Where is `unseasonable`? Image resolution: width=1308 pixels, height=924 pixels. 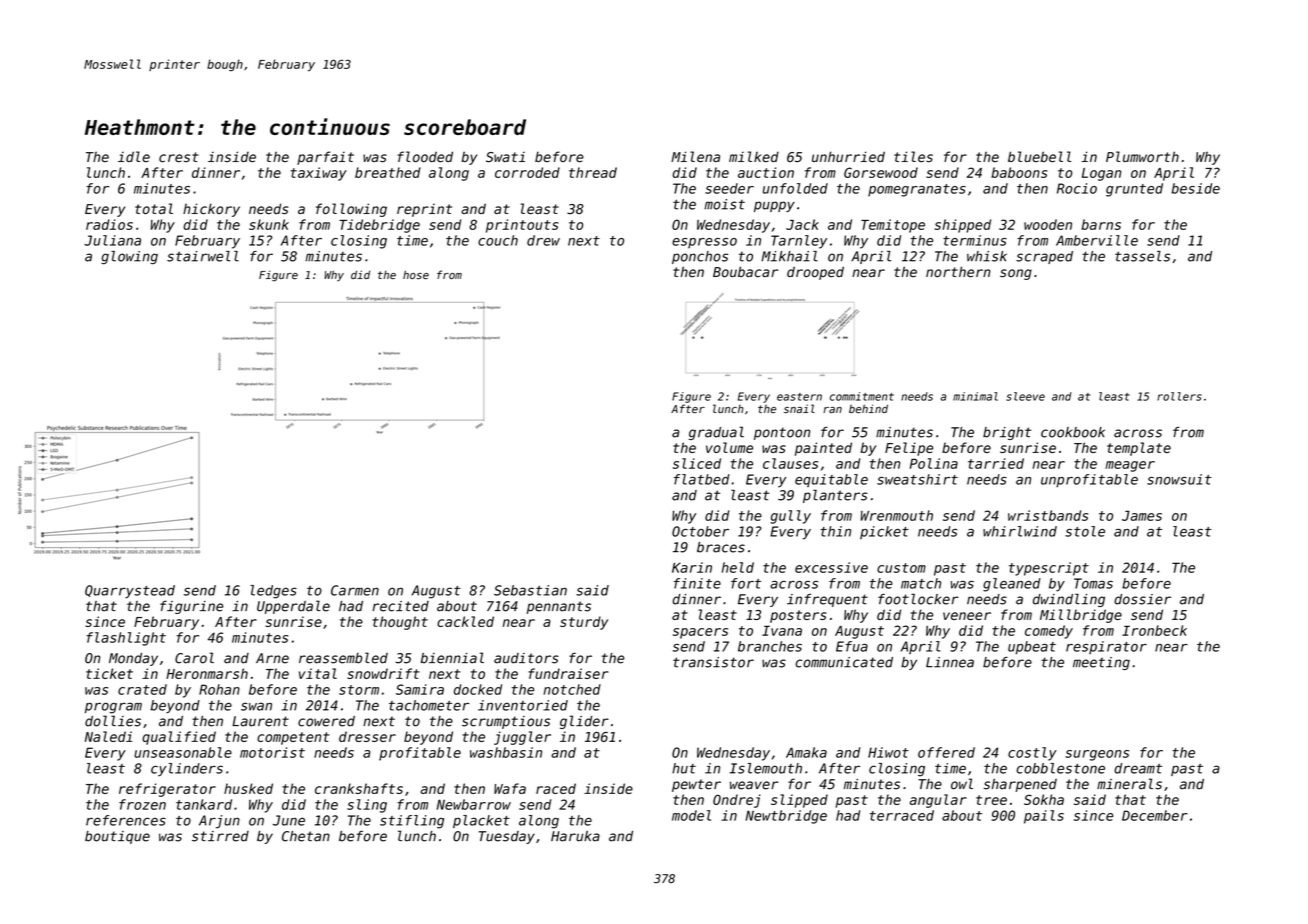 unseasonable is located at coordinates (183, 752).
